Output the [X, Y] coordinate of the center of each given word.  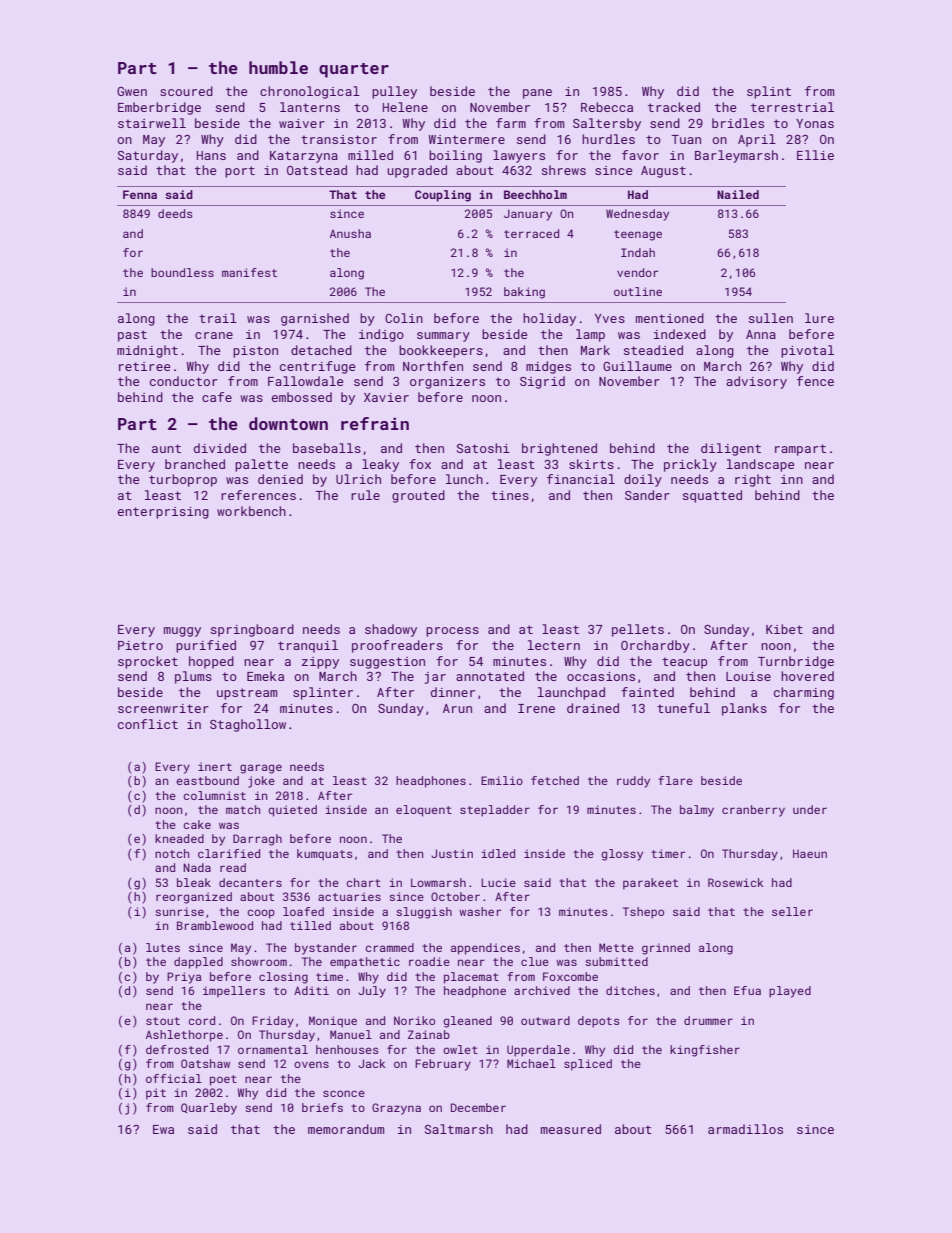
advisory [756, 382]
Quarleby [209, 1109]
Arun [457, 708]
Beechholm [535, 194]
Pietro [140, 645]
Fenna [140, 194]
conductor [184, 381]
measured [571, 1129]
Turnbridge [796, 662]
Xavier [386, 397]
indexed [680, 334]
